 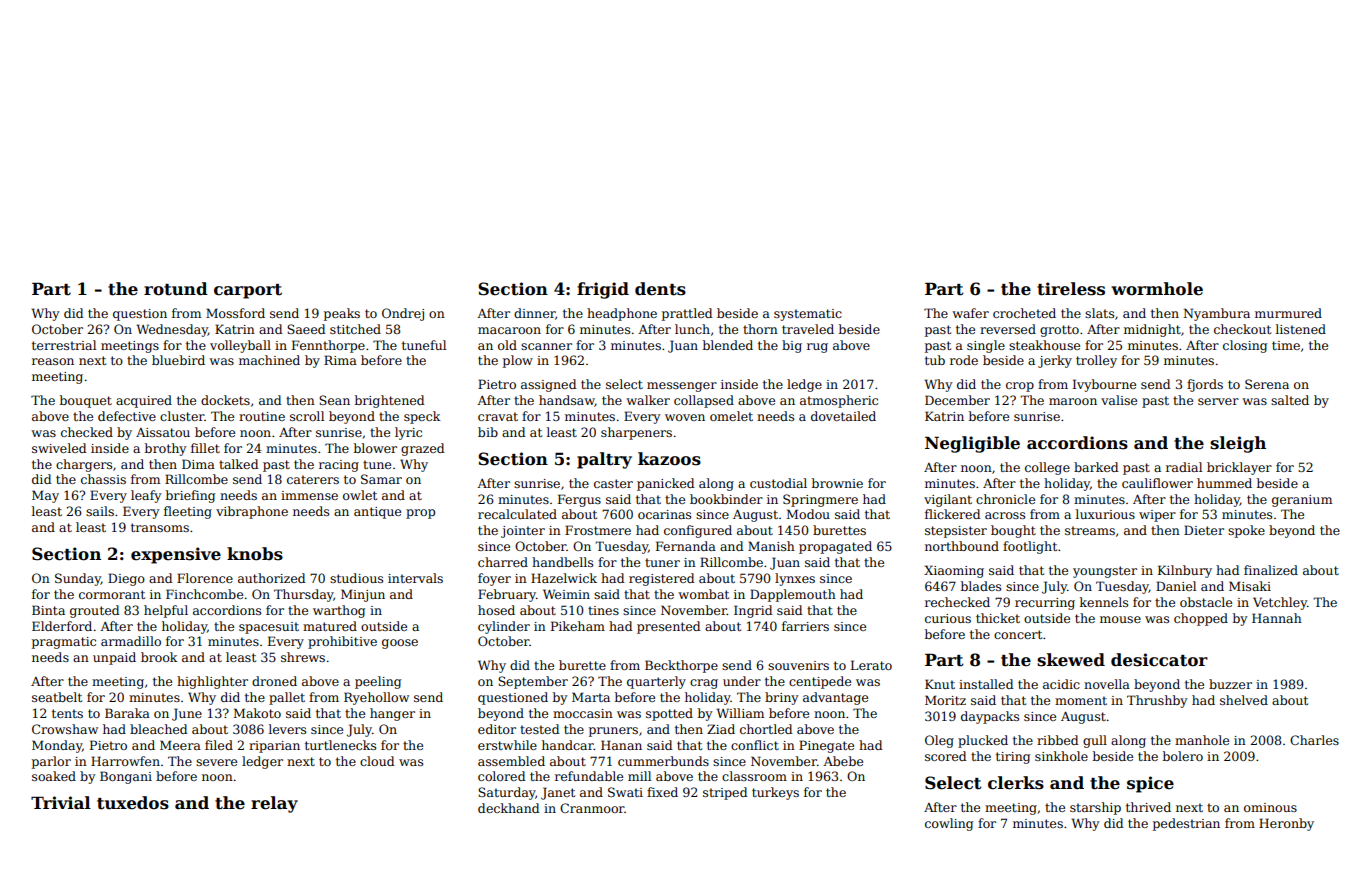 What do you see at coordinates (1288, 313) in the screenshot?
I see `murmured` at bounding box center [1288, 313].
